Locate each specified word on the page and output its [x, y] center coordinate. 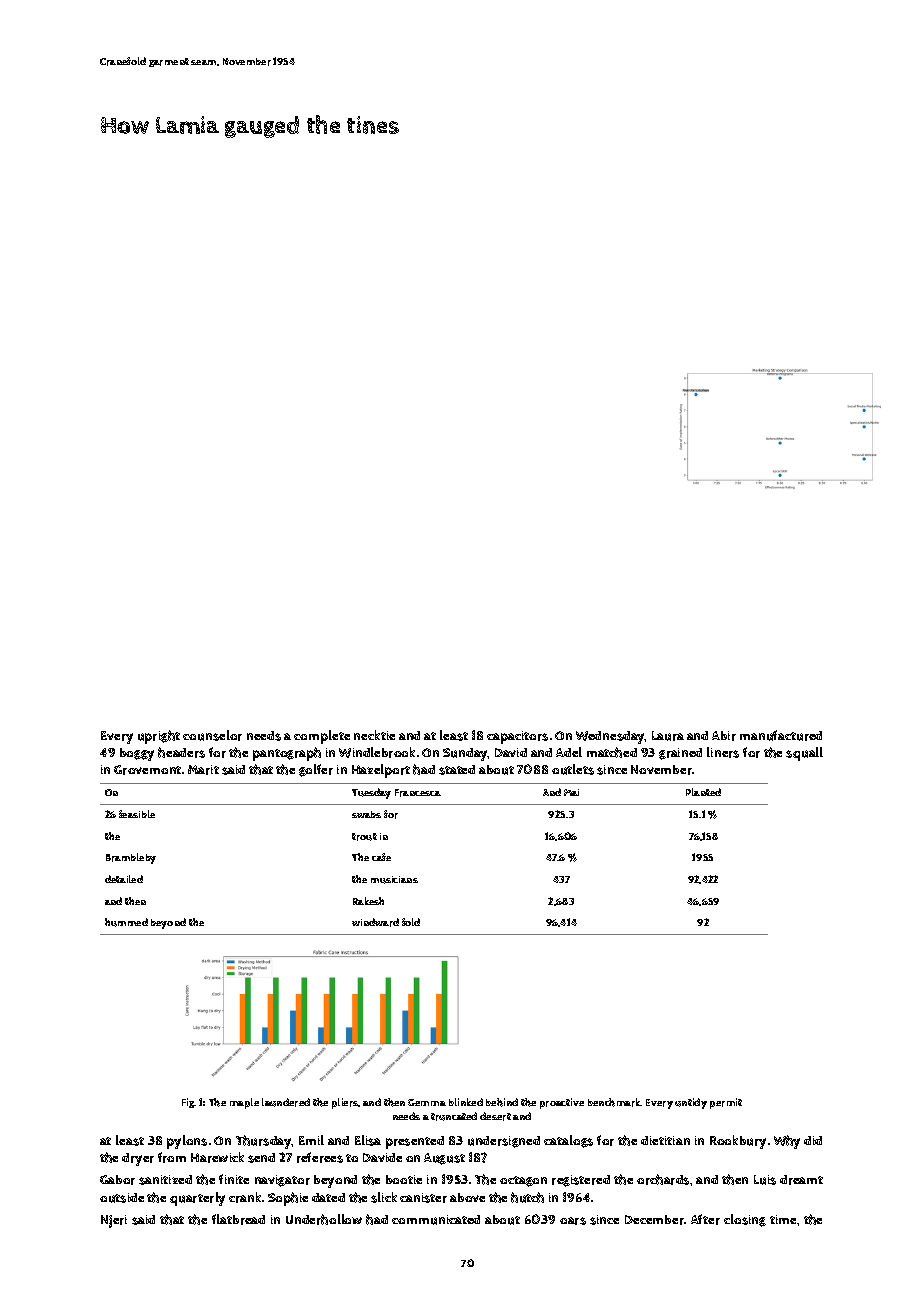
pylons [187, 1142]
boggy [137, 754]
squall [804, 754]
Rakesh [368, 901]
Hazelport [381, 771]
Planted [703, 792]
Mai [571, 792]
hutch [527, 1197]
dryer [138, 1159]
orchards [663, 1179]
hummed [126, 922]
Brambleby [131, 858]
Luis [765, 1180]
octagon [523, 1181]
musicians [394, 880]
